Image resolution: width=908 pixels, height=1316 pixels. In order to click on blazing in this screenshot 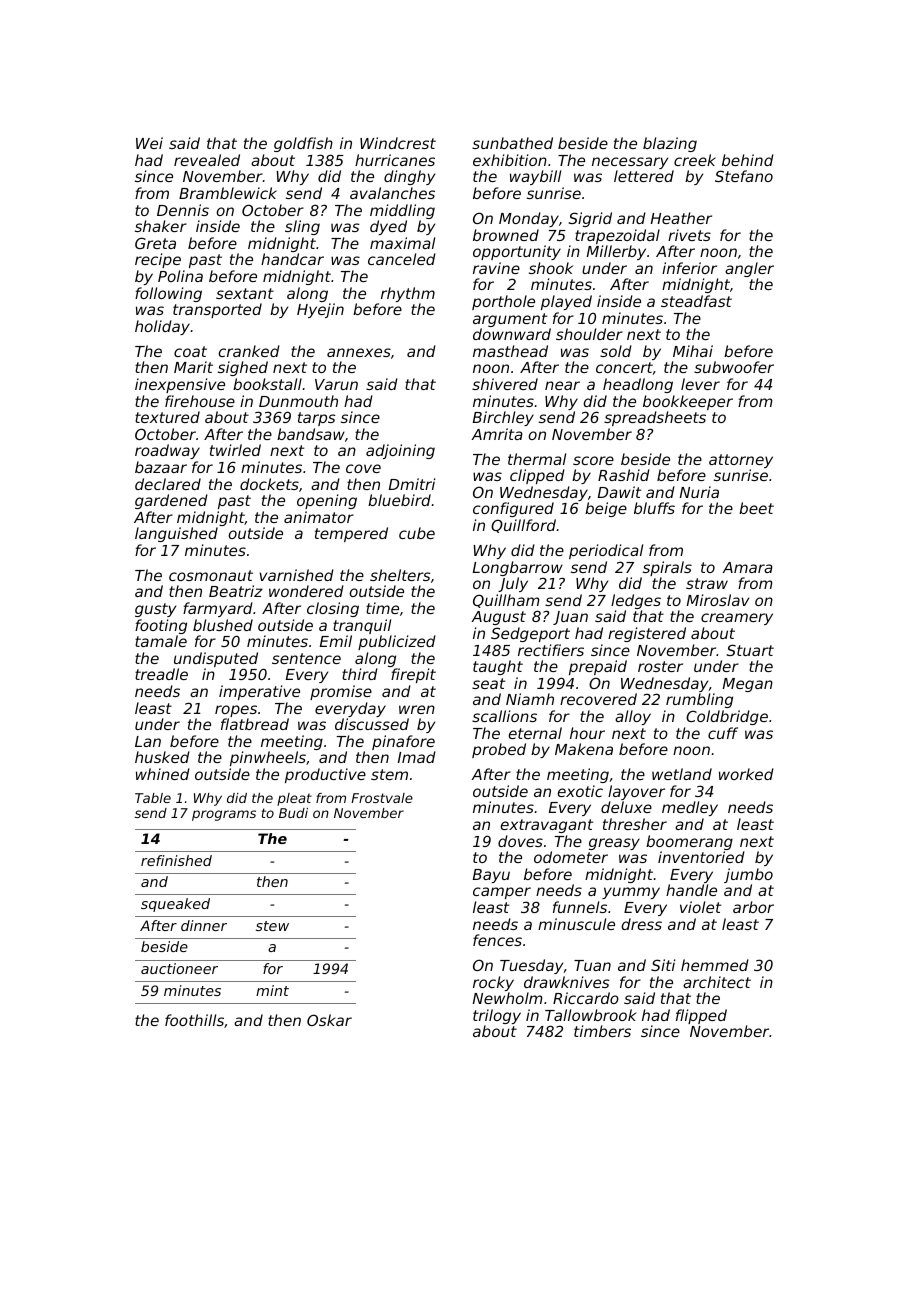, I will do `click(670, 144)`.
